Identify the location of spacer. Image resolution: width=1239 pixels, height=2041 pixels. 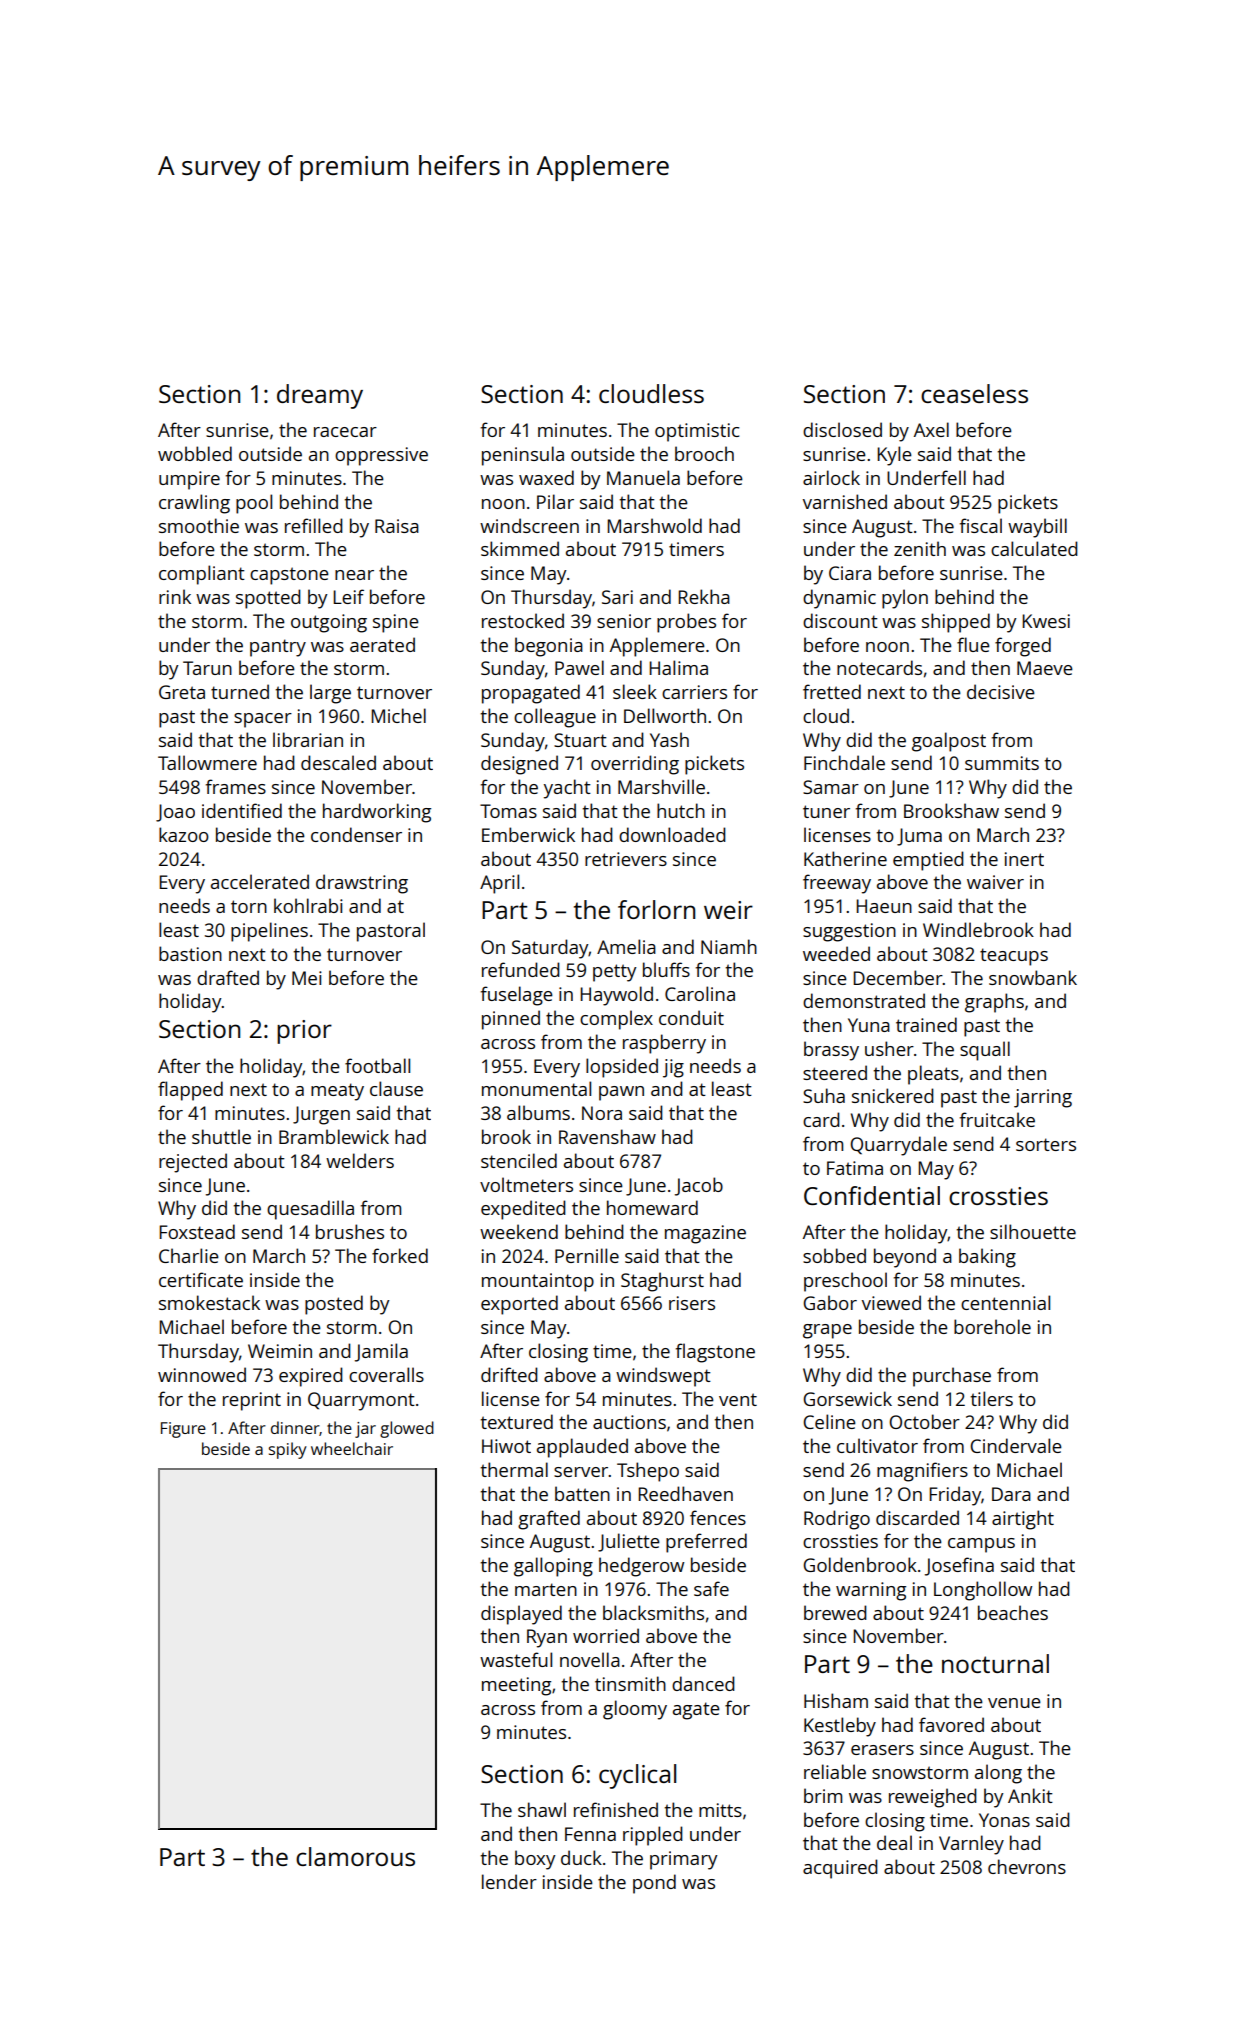
(263, 720).
